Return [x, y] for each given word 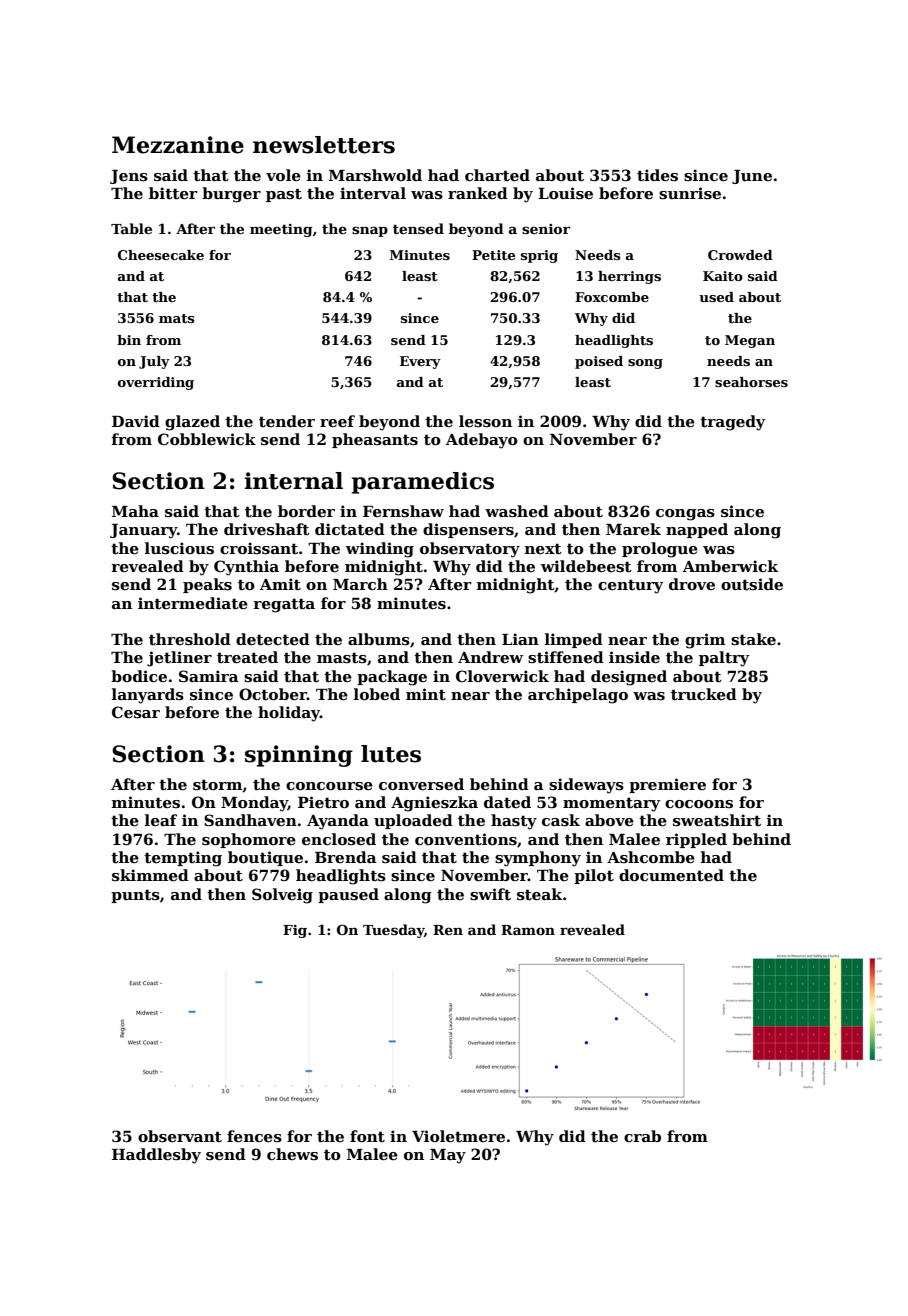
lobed [377, 694]
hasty [514, 822]
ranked [478, 193]
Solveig [282, 896]
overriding [156, 383]
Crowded [740, 255]
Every [420, 362]
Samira [209, 676]
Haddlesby [156, 1156]
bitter [173, 193]
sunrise [690, 193]
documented [671, 875]
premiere [667, 785]
